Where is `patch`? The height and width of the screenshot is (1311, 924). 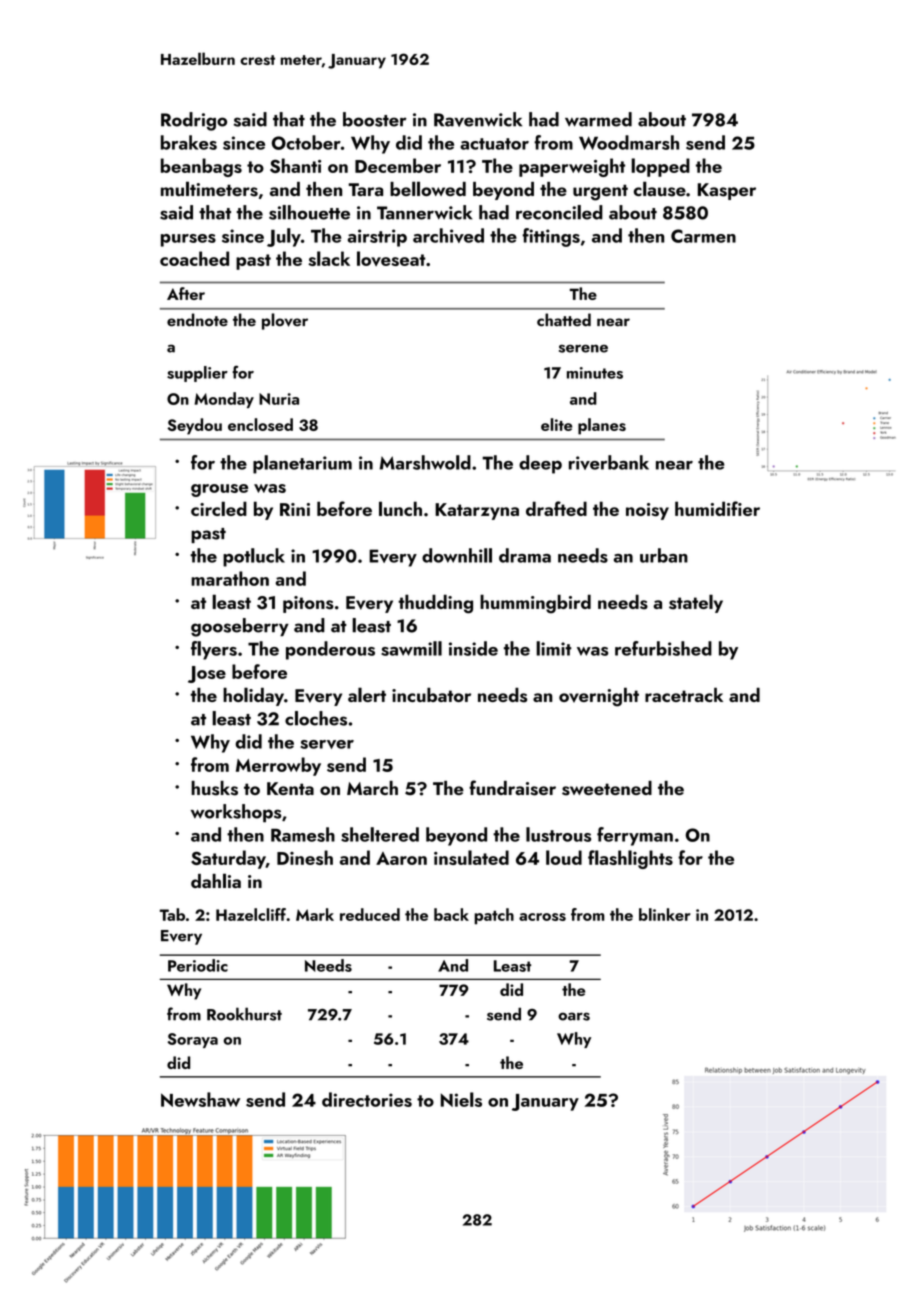 patch is located at coordinates (494, 916).
